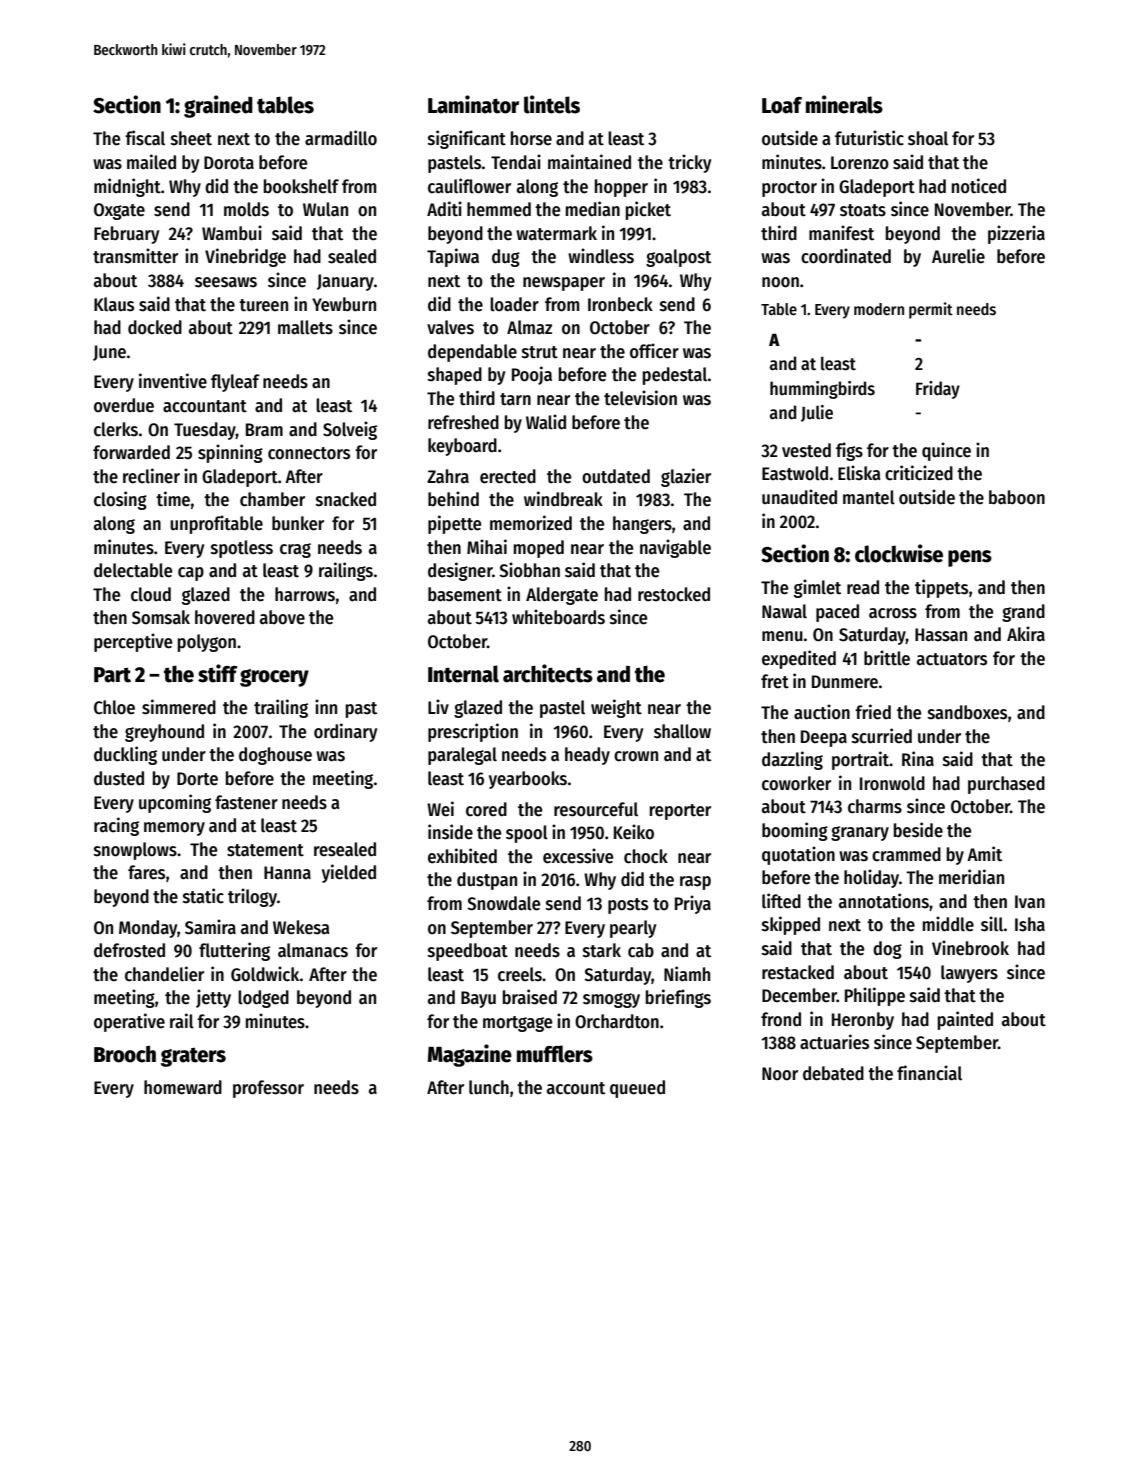 This document has width=1139, height=1474. What do you see at coordinates (674, 594) in the document?
I see `restocked` at bounding box center [674, 594].
